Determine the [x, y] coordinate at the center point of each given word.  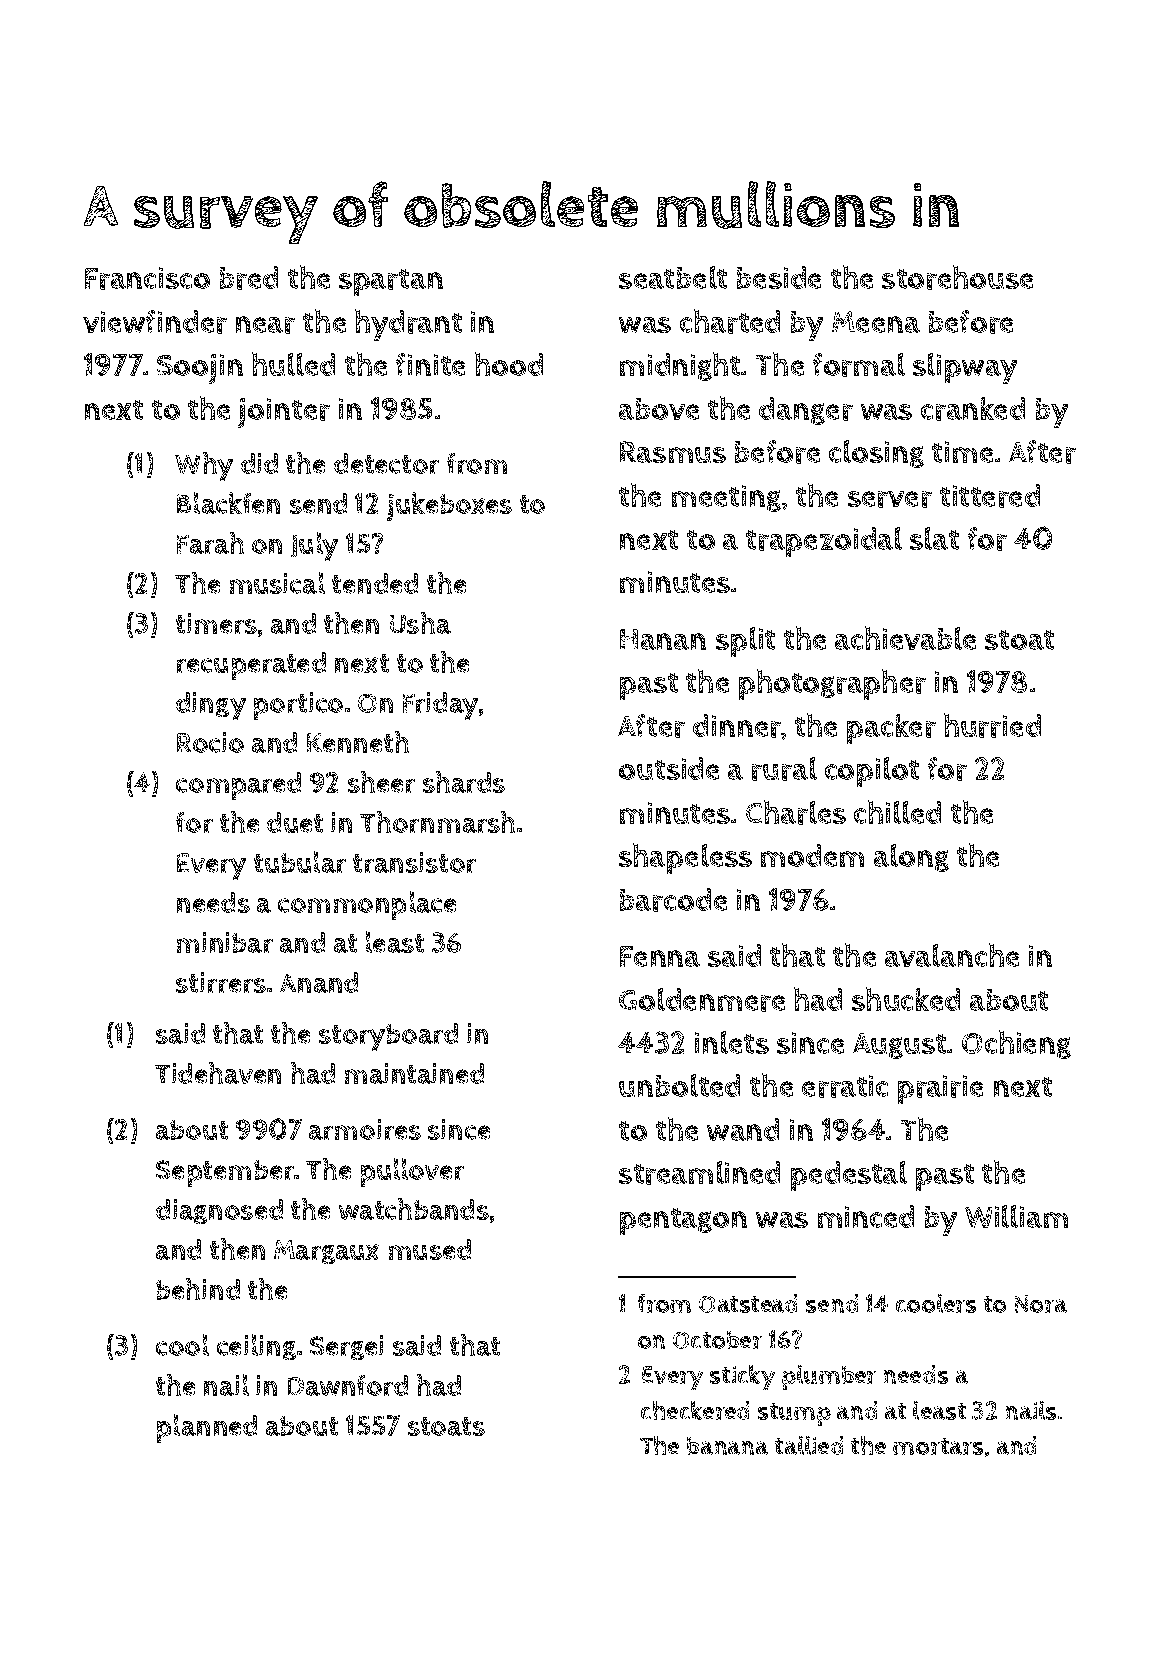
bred [249, 278]
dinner [737, 726]
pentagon [683, 1221]
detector [386, 463]
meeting [726, 498]
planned [207, 1428]
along [911, 858]
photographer [832, 684]
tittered [990, 496]
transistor [414, 862]
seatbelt [673, 277]
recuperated [251, 666]
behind [198, 1289]
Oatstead [748, 1303]
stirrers [221, 982]
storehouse [957, 277]
